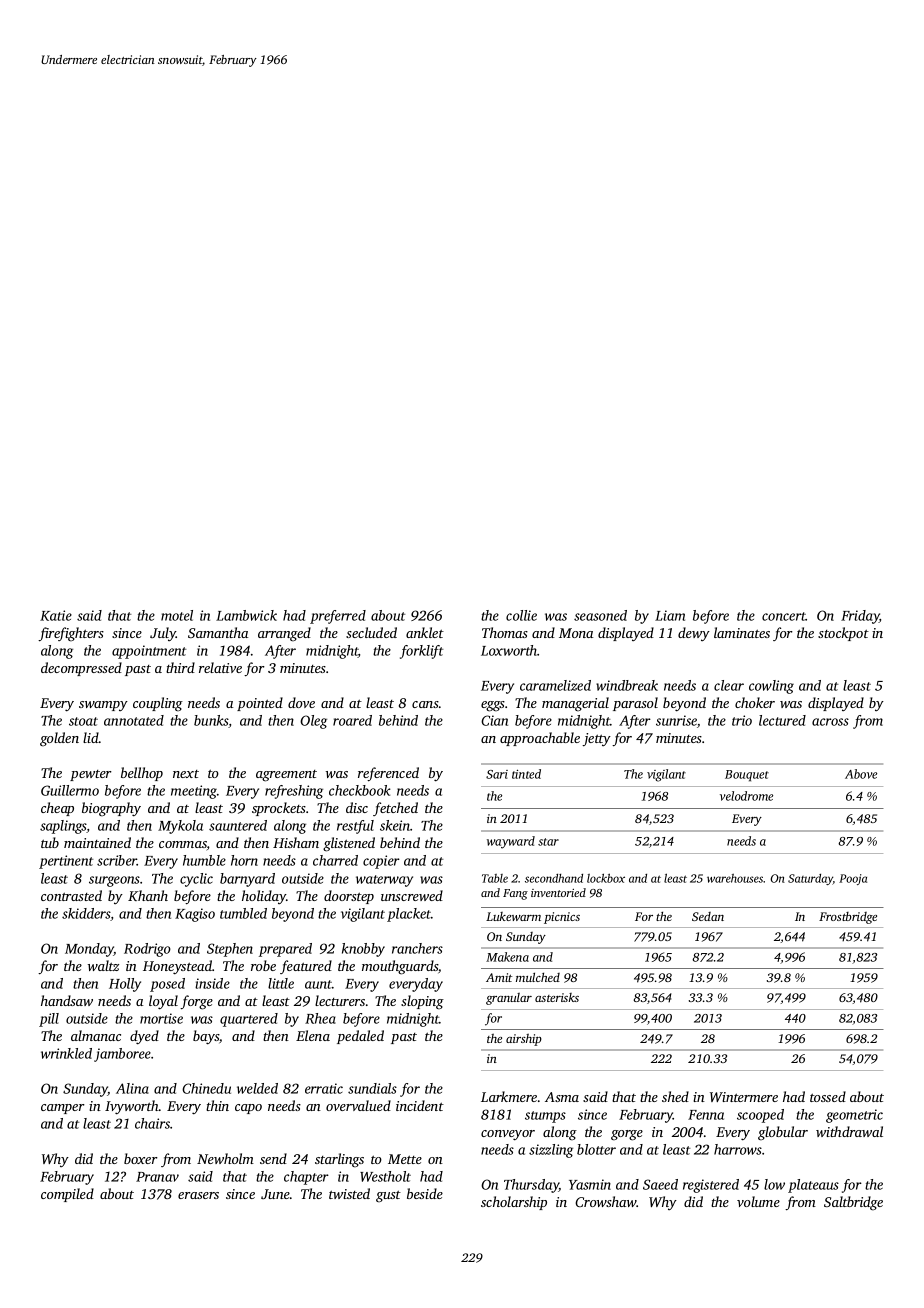 The height and width of the image is (1308, 924). What do you see at coordinates (405, 1159) in the image?
I see `Mette` at bounding box center [405, 1159].
